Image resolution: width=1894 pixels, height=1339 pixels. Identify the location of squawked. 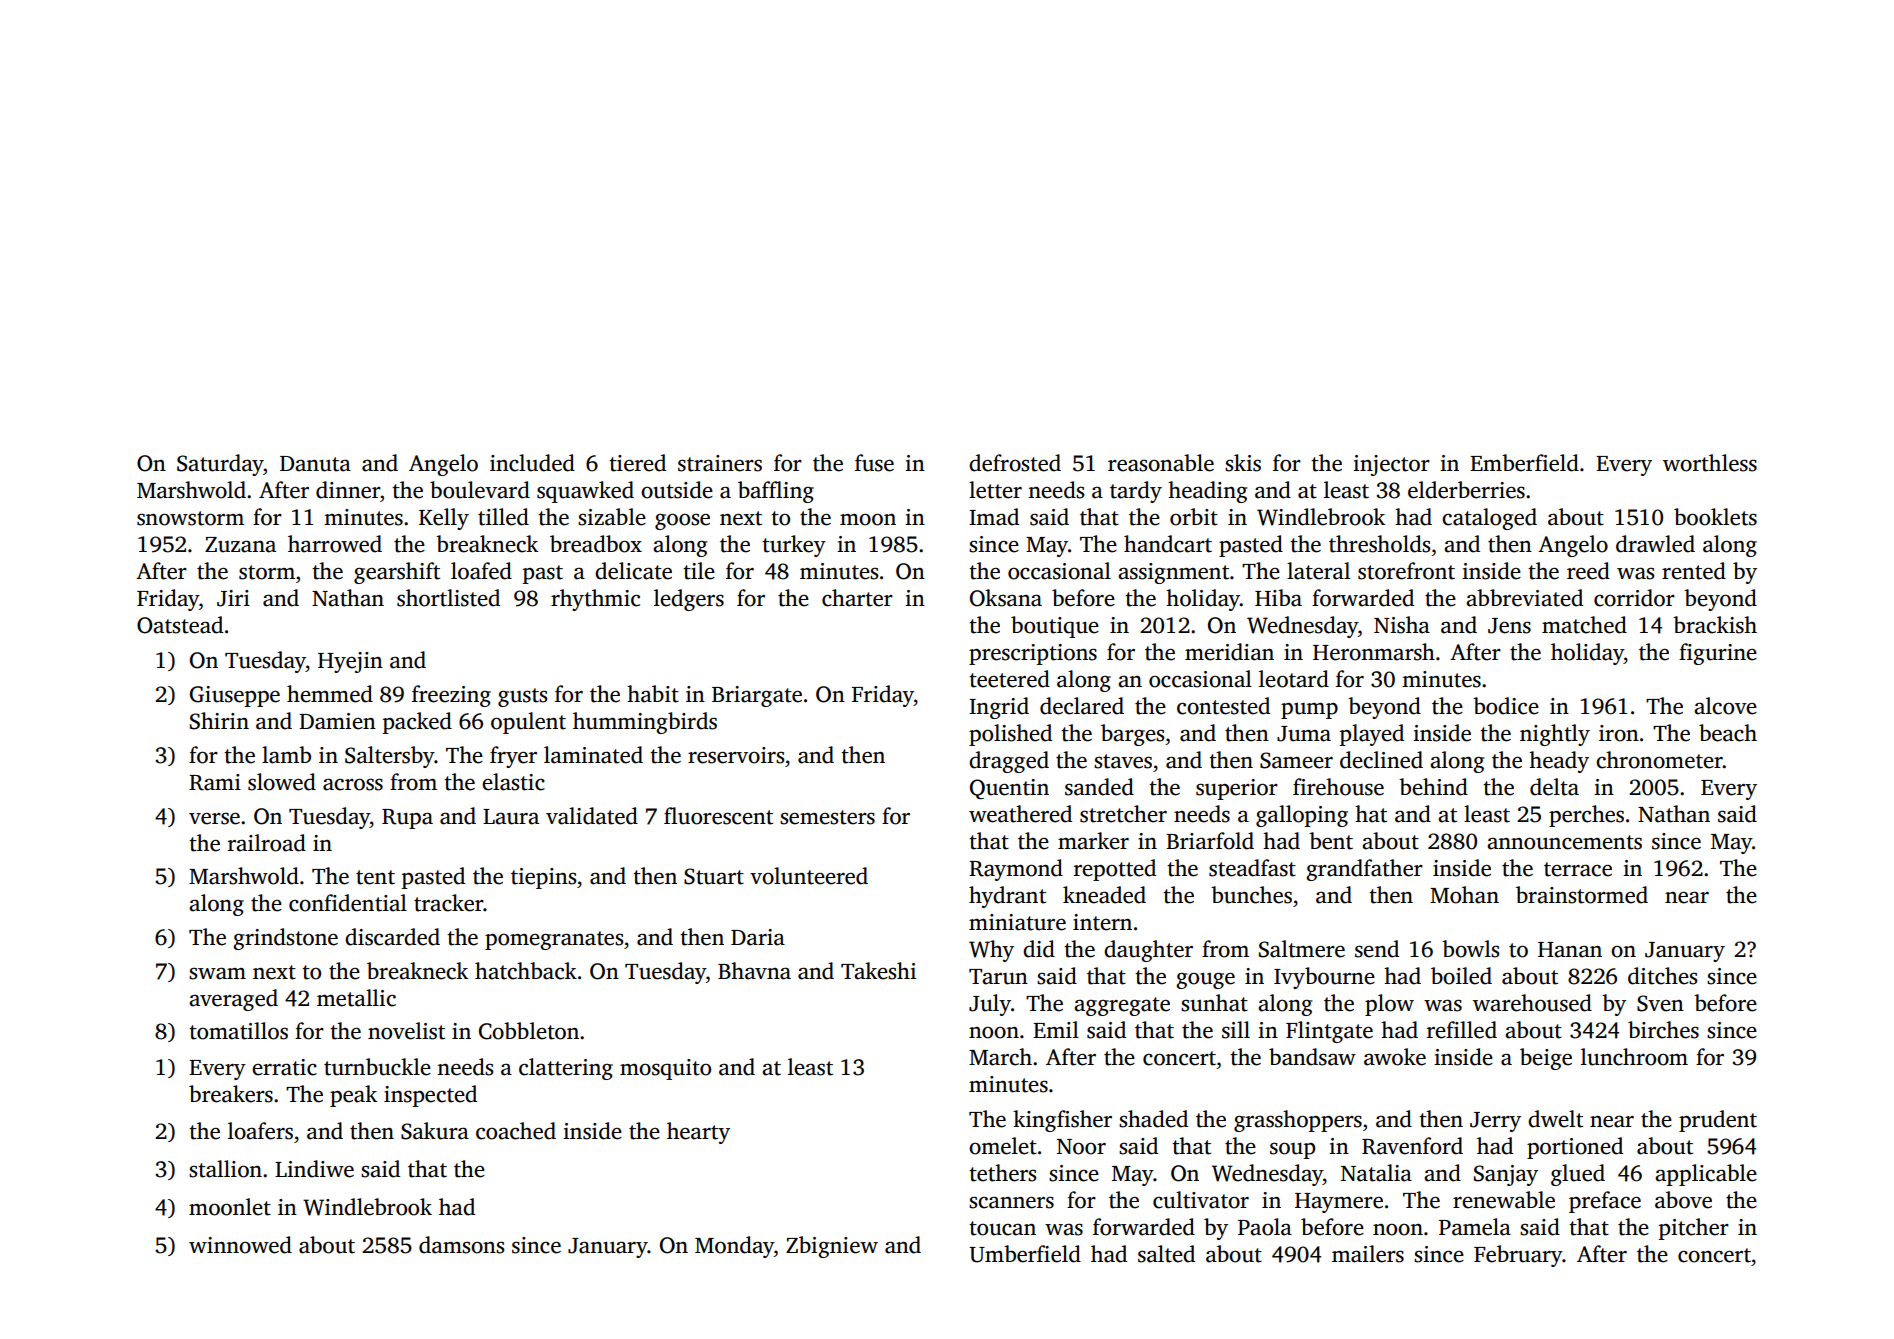
(585, 492).
